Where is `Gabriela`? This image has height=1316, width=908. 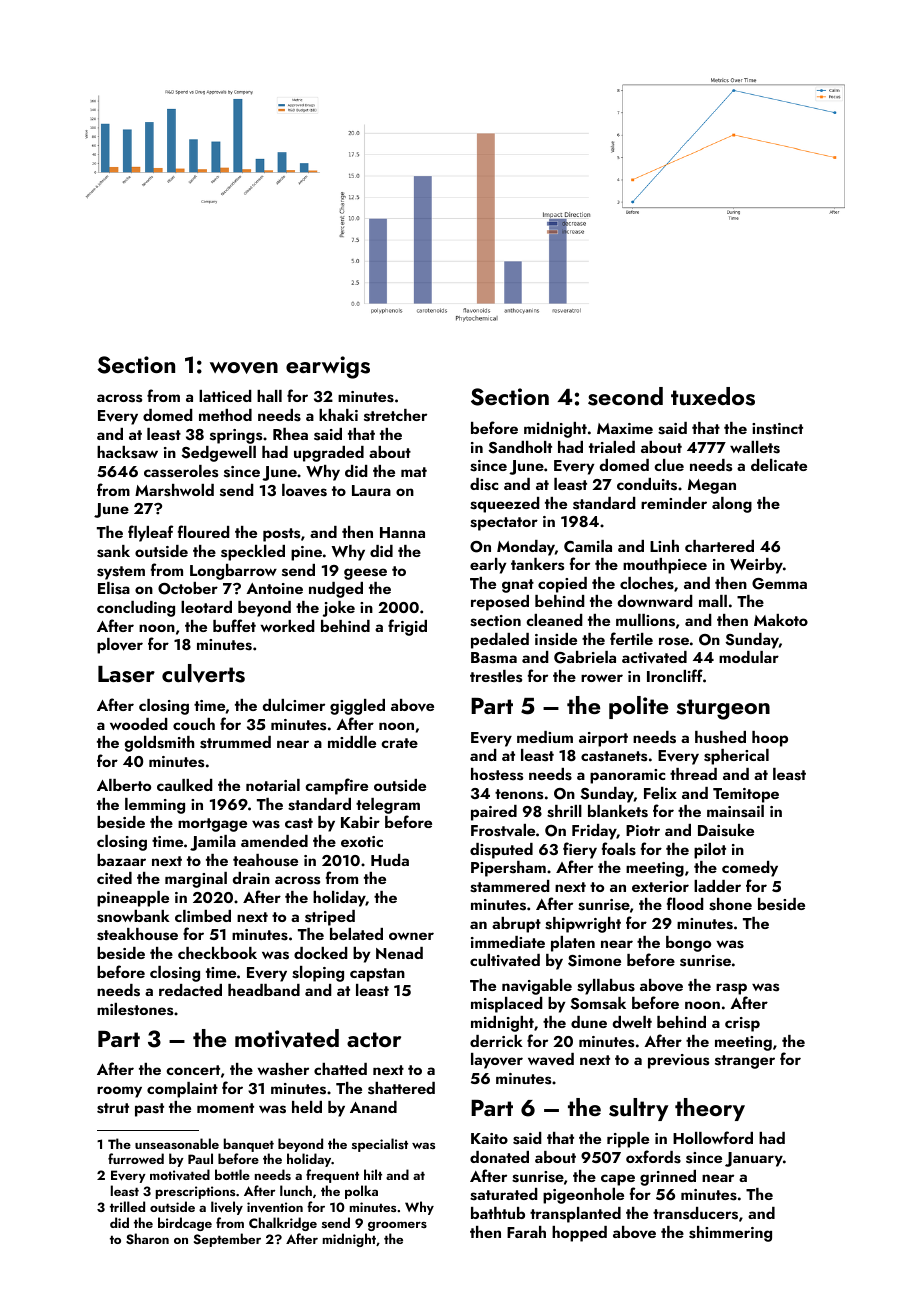
Gabriela is located at coordinates (585, 657).
